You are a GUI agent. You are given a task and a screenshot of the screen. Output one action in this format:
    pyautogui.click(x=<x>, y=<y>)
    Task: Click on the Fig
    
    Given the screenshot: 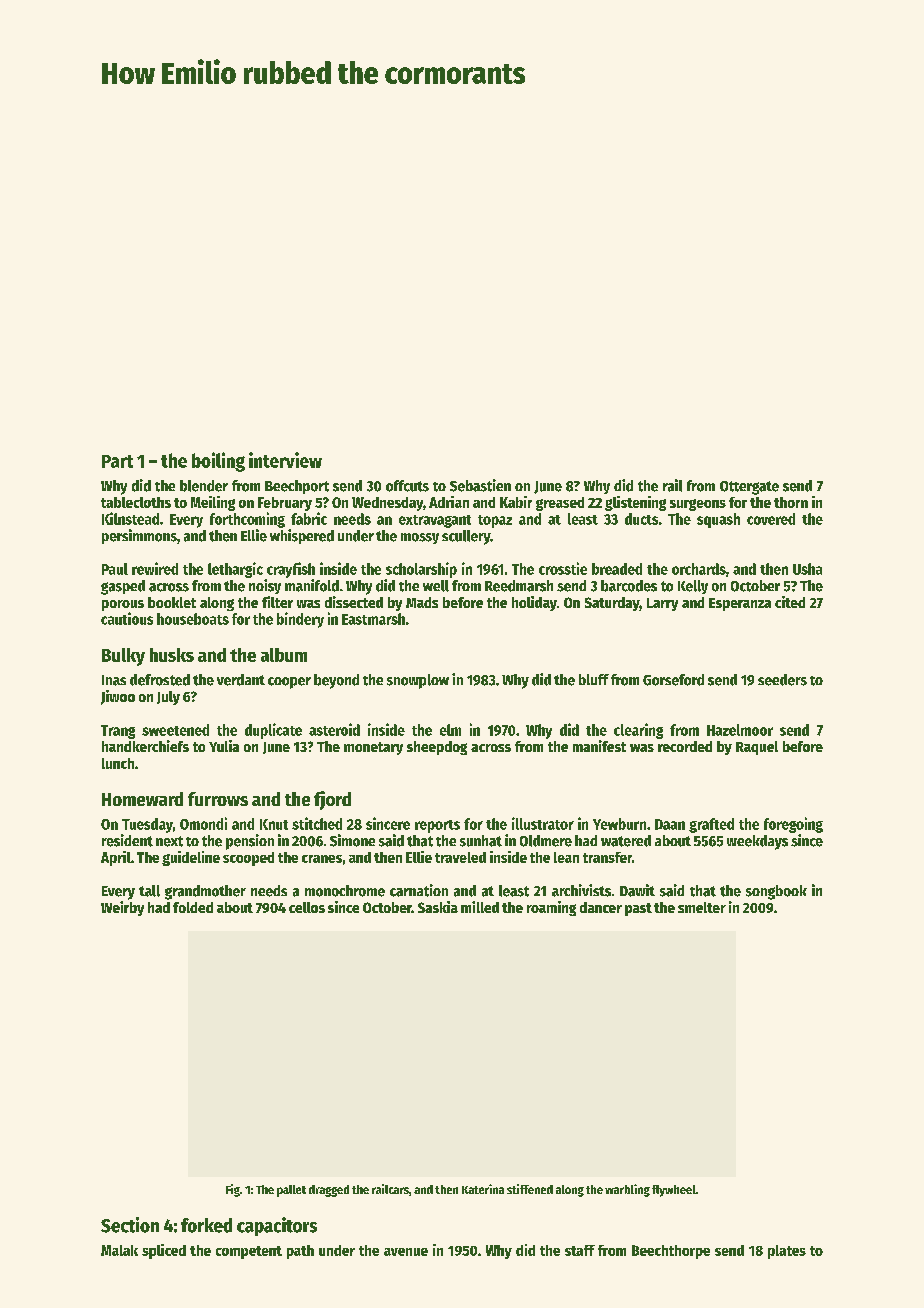 What is the action you would take?
    pyautogui.click(x=233, y=1190)
